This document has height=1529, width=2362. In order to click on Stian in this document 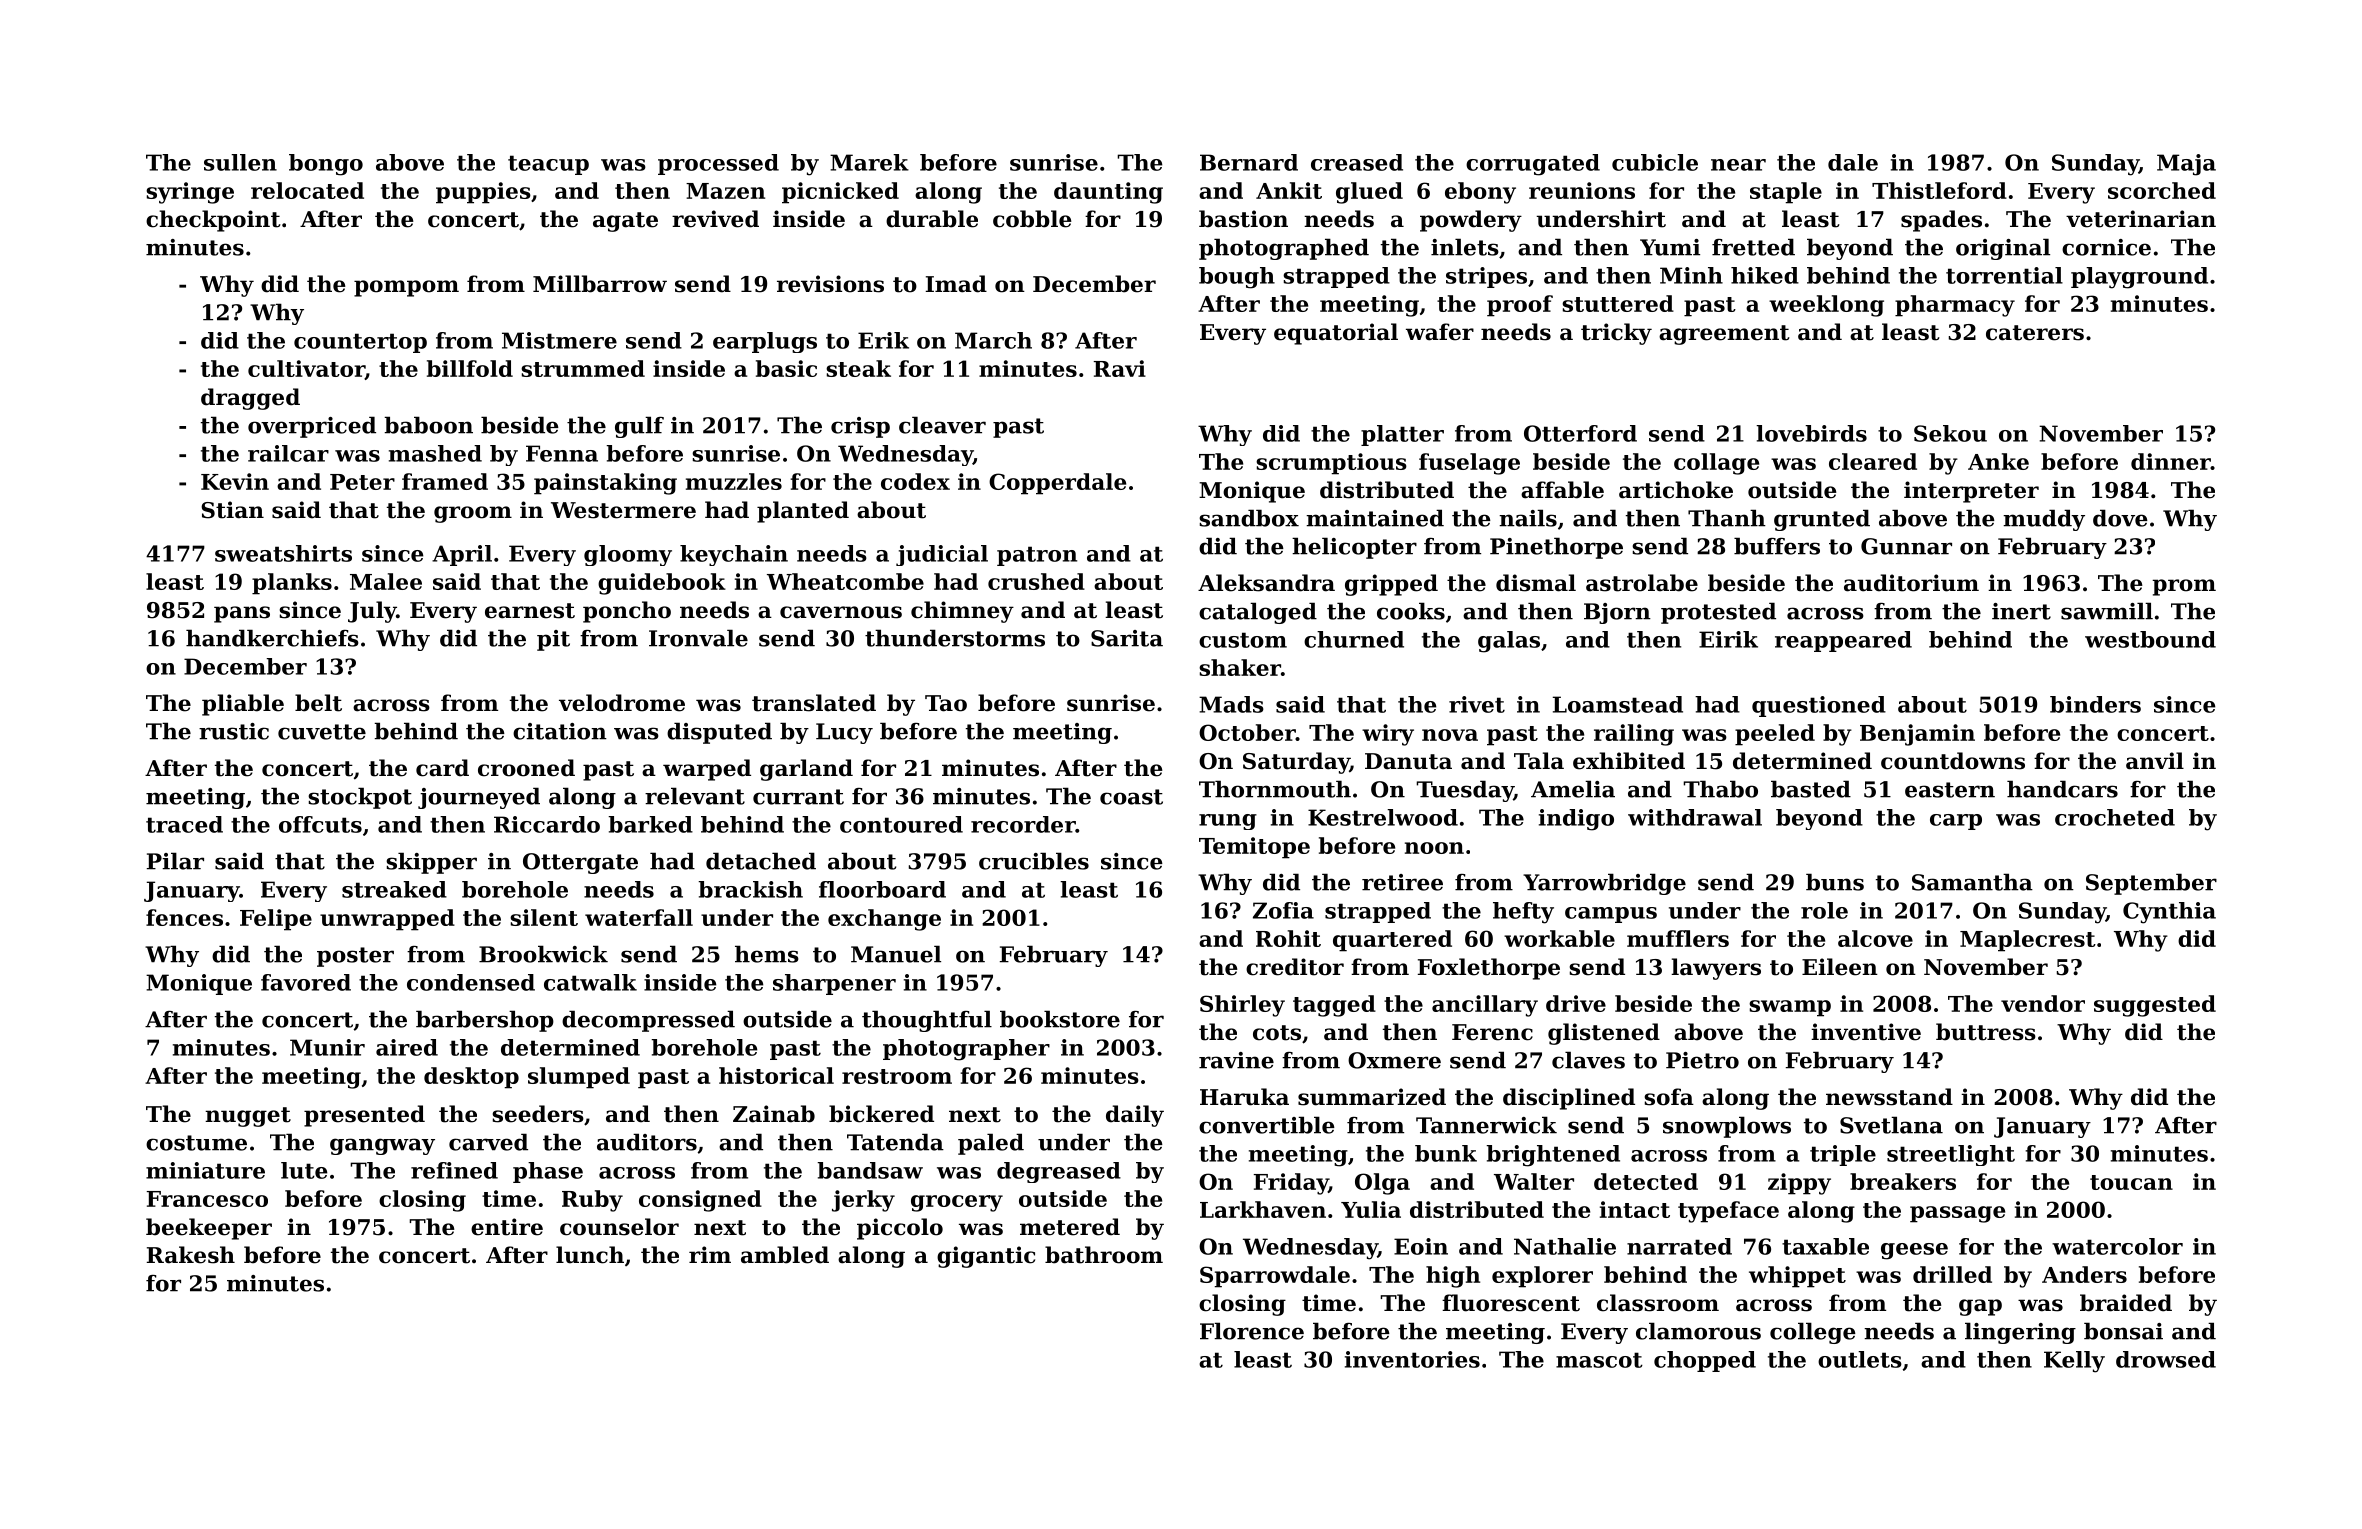, I will do `click(232, 510)`.
